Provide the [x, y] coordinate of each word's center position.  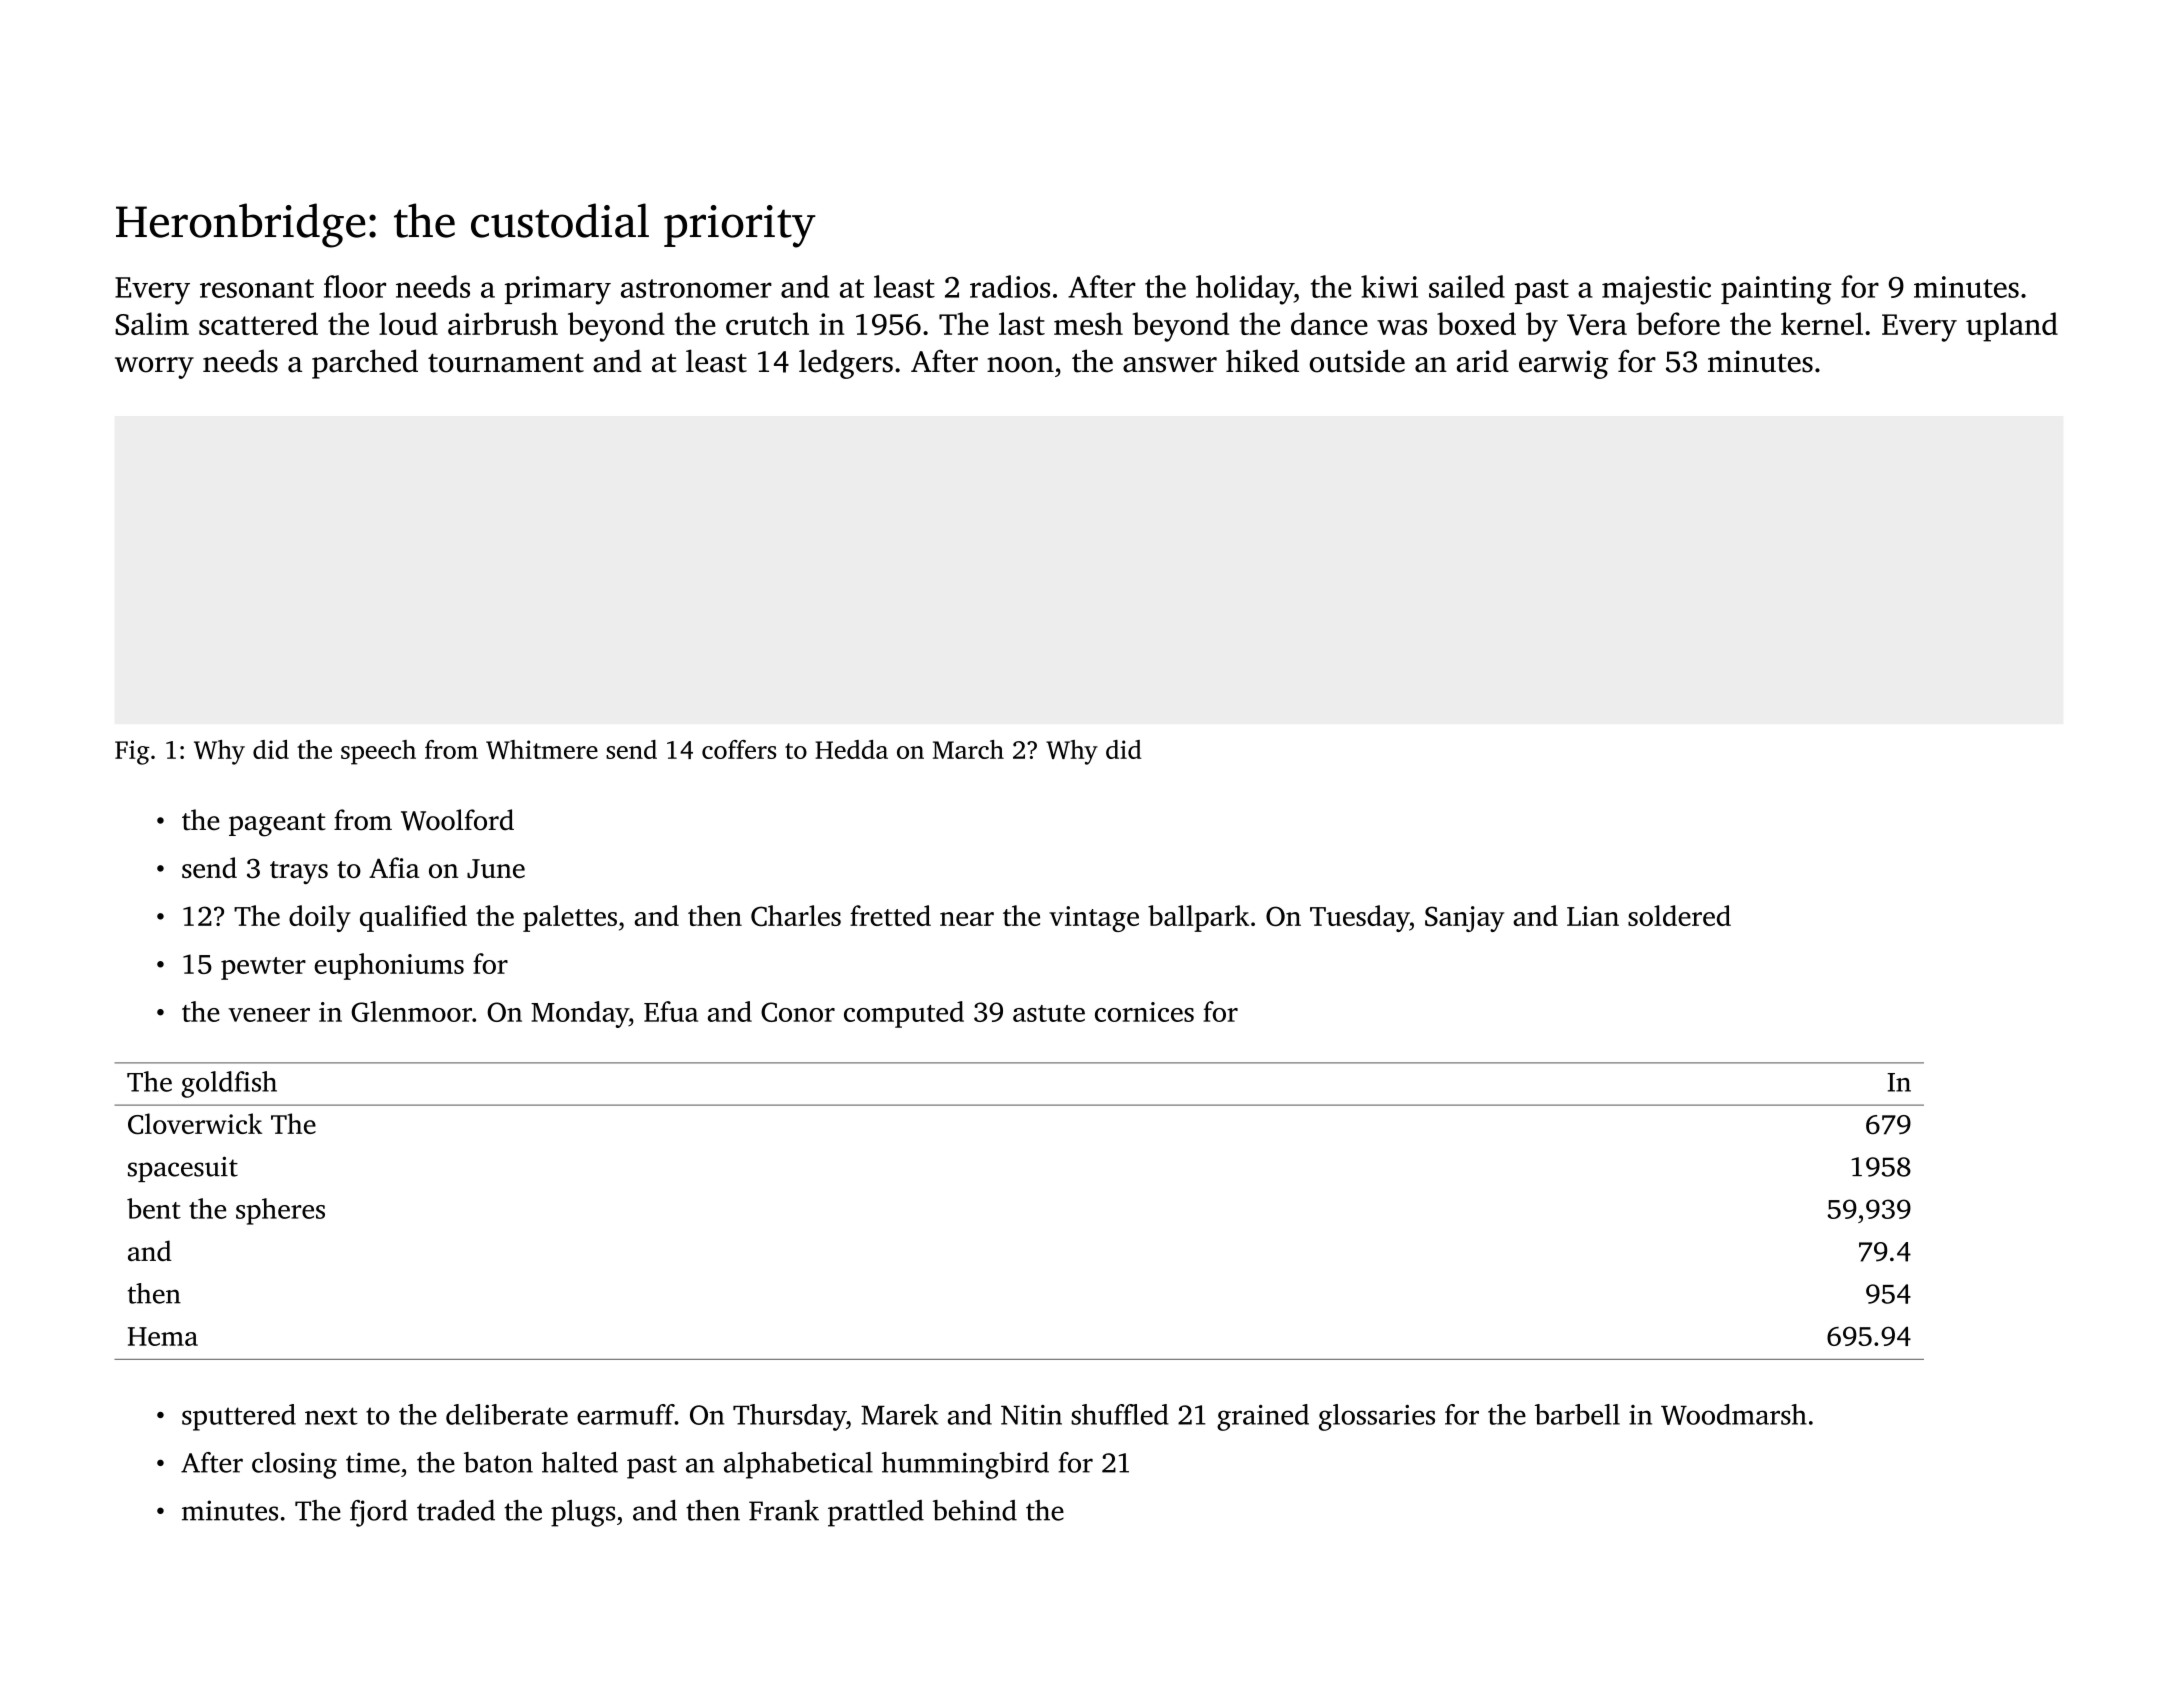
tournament [506, 363]
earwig [1563, 364]
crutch [767, 323]
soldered [1679, 915]
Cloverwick [195, 1124]
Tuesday [1360, 918]
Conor [798, 1012]
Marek [900, 1414]
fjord [379, 1513]
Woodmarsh [1734, 1414]
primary [558, 290]
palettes [570, 918]
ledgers [846, 364]
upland [2012, 327]
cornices [1144, 1012]
